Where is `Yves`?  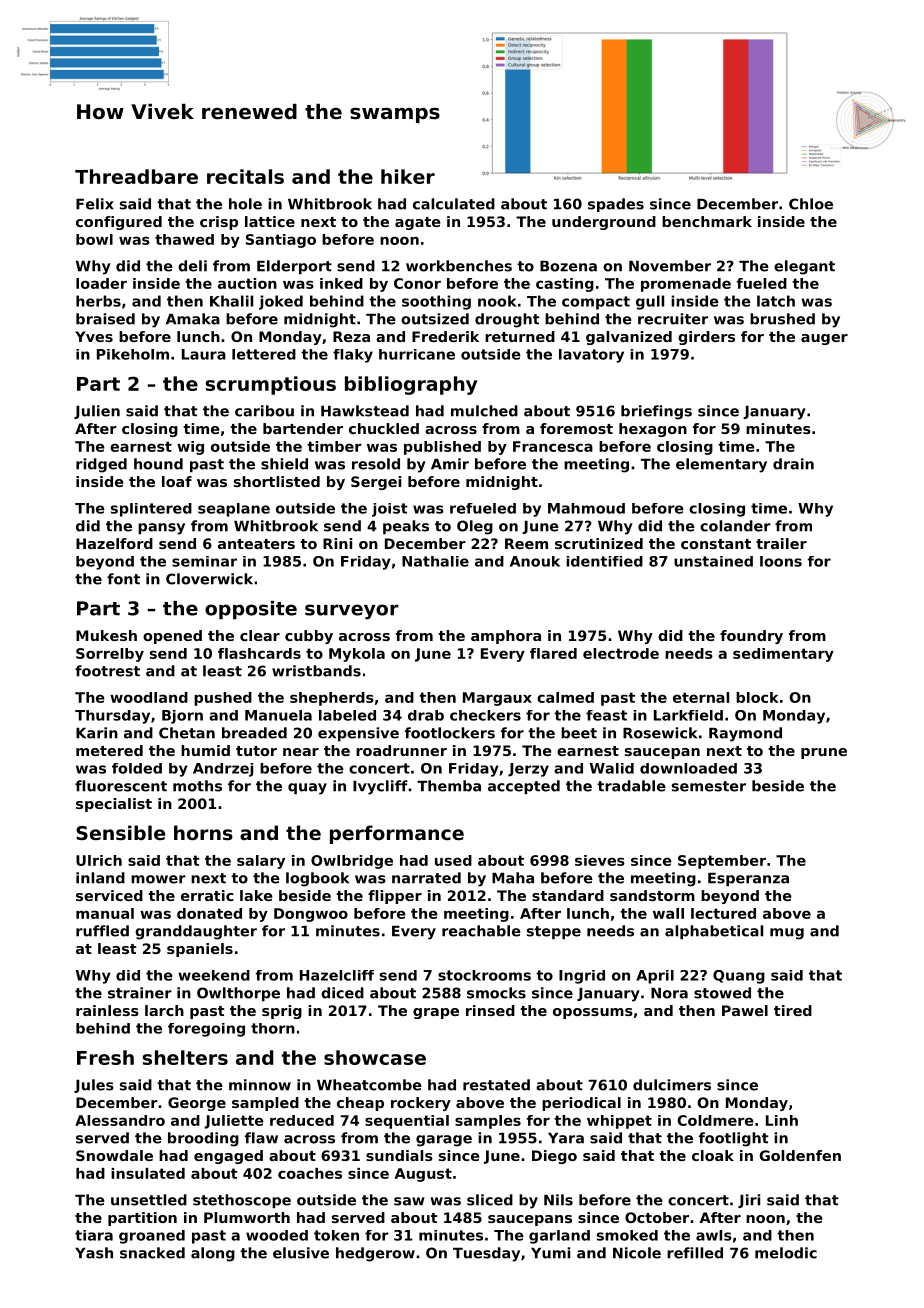 Yves is located at coordinates (94, 336).
